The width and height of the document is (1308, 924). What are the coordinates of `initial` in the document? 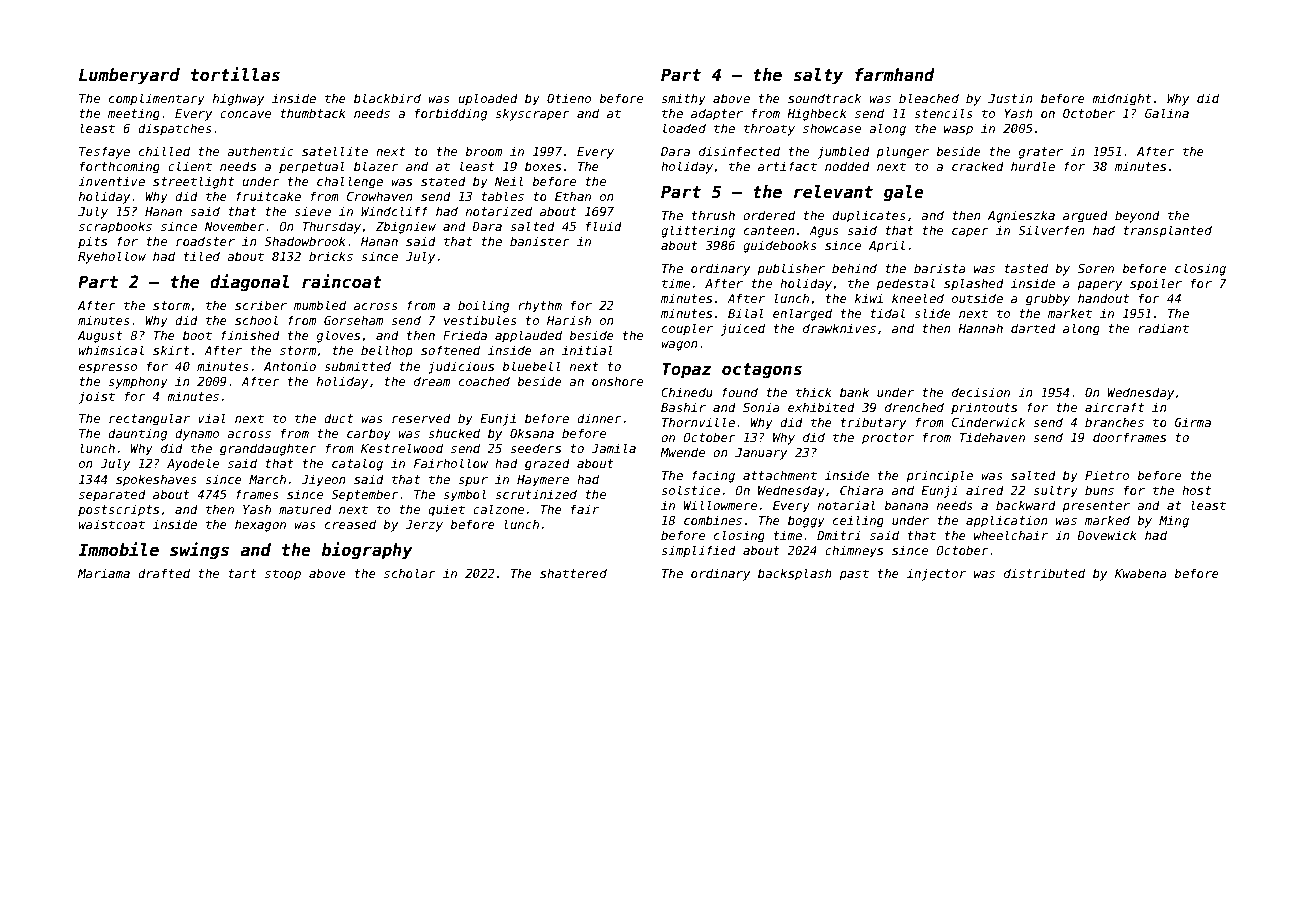 It's located at (587, 350).
